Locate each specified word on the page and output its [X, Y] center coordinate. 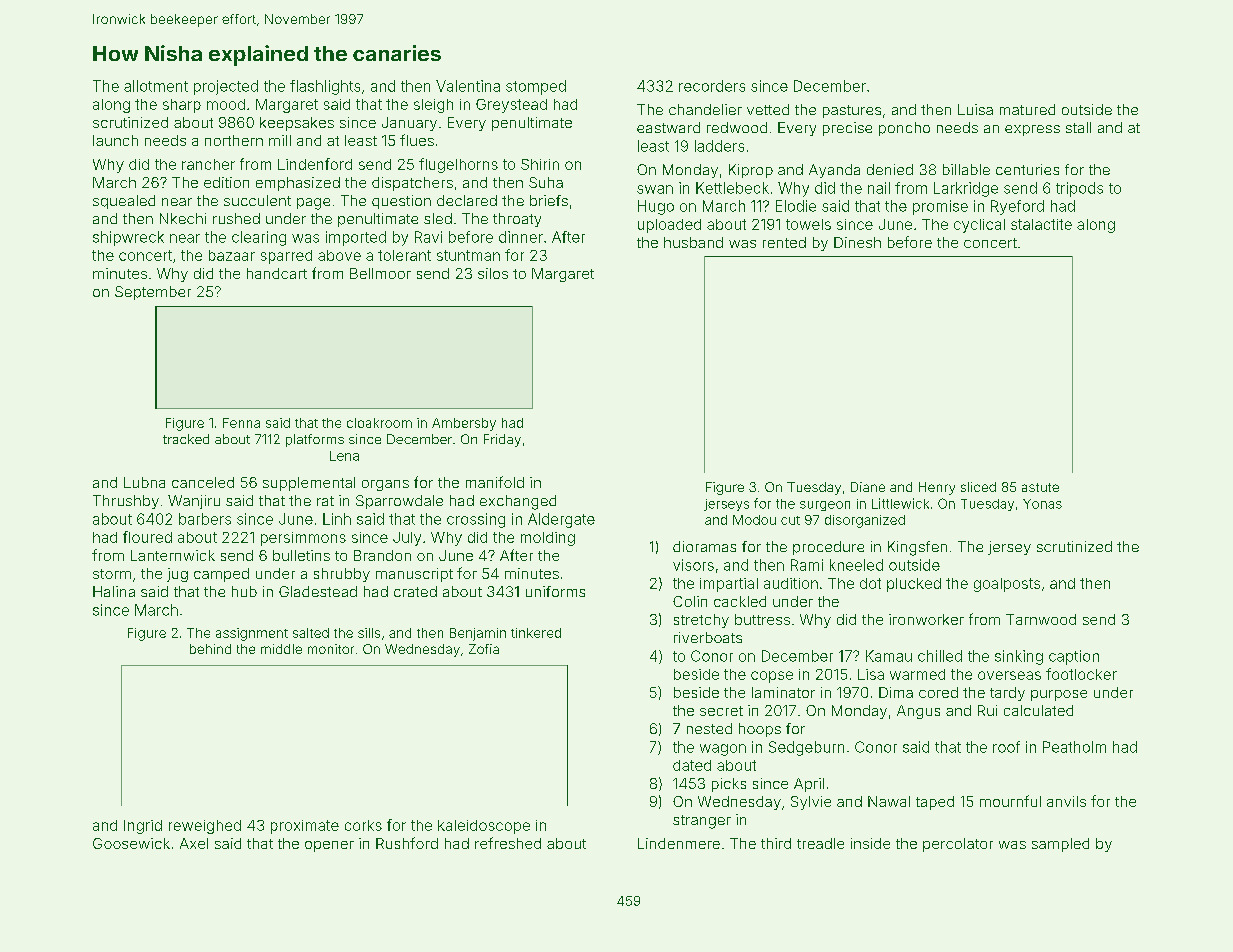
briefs [549, 200]
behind [210, 649]
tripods [1079, 189]
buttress [762, 619]
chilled [940, 656]
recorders [712, 86]
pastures [852, 111]
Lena [344, 456]
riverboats [708, 637]
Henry [937, 488]
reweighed [205, 827]
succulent [257, 200]
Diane [868, 487]
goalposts [1007, 585]
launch [115, 140]
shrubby [342, 575]
